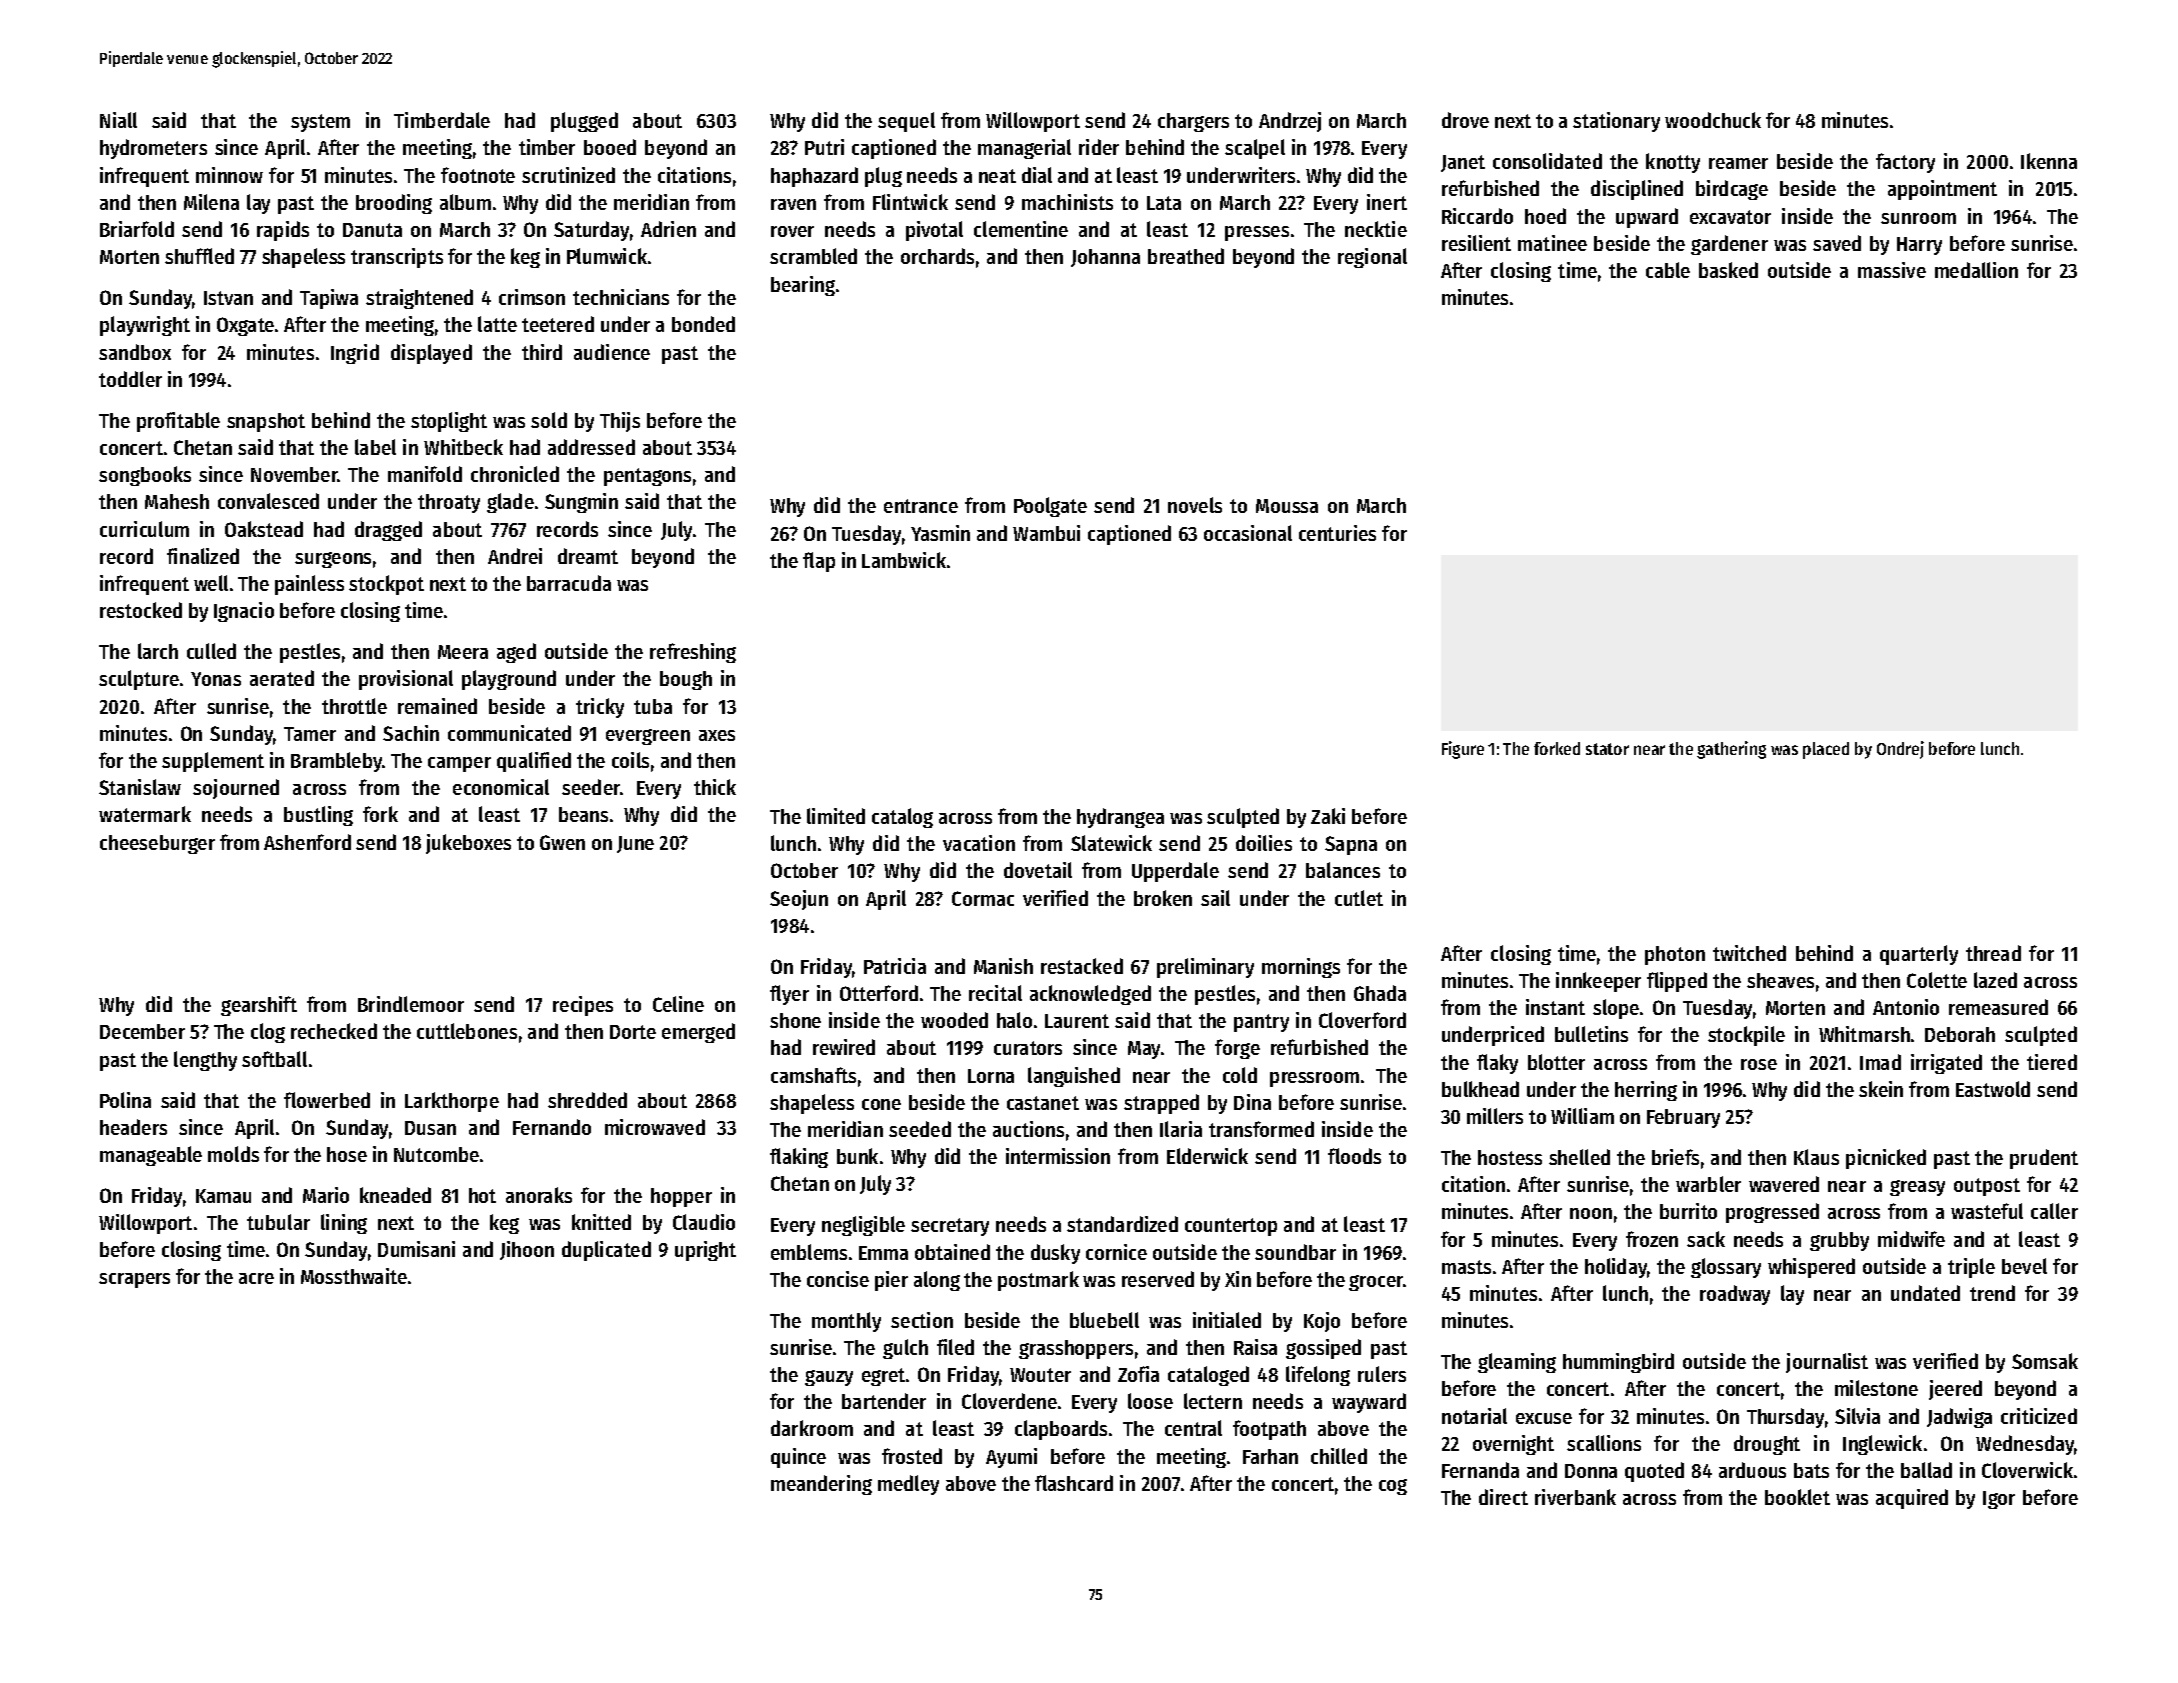  Describe the element at coordinates (134, 1280) in the screenshot. I see `scrapers` at that location.
